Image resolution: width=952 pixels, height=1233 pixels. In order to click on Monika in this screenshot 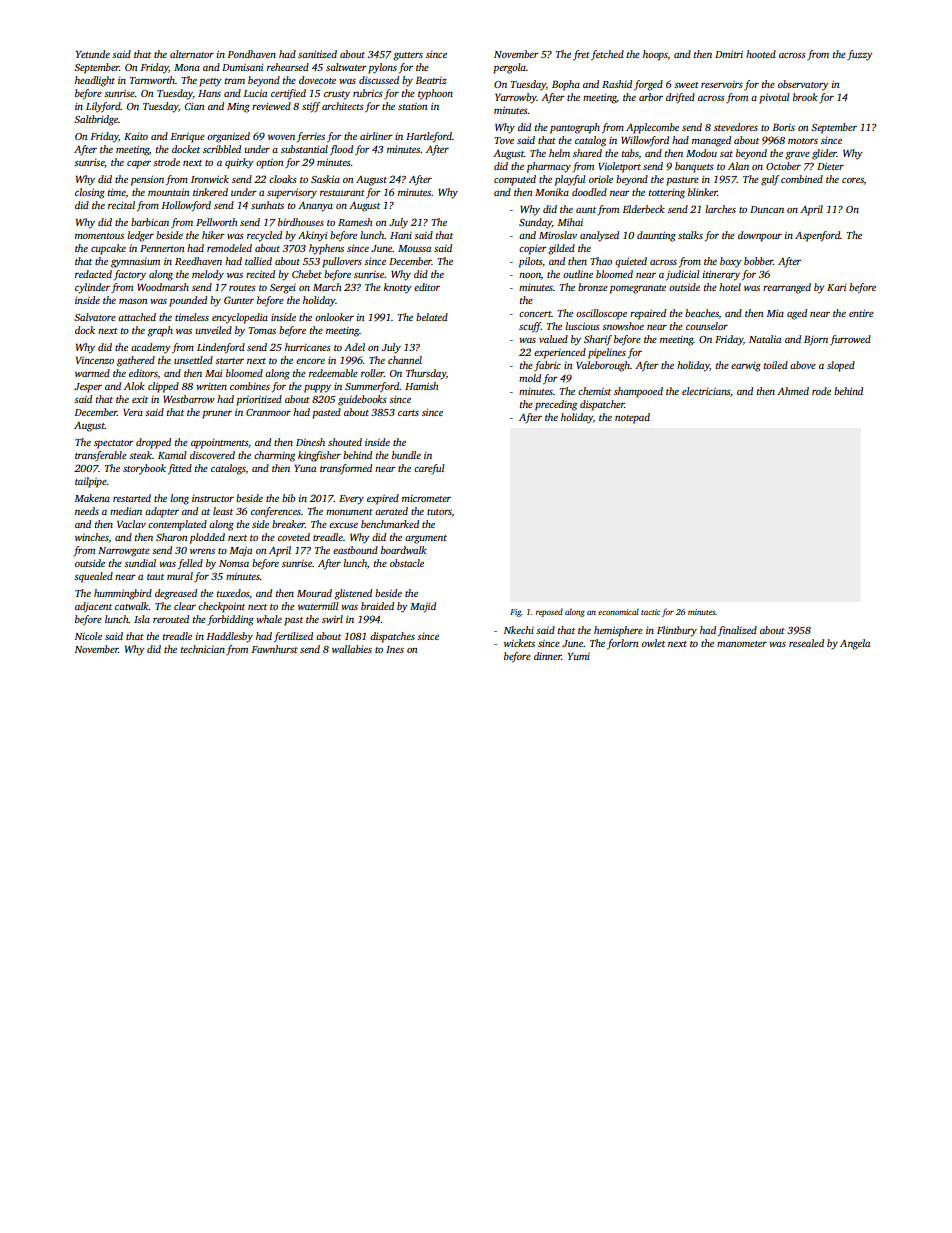, I will do `click(552, 192)`.
